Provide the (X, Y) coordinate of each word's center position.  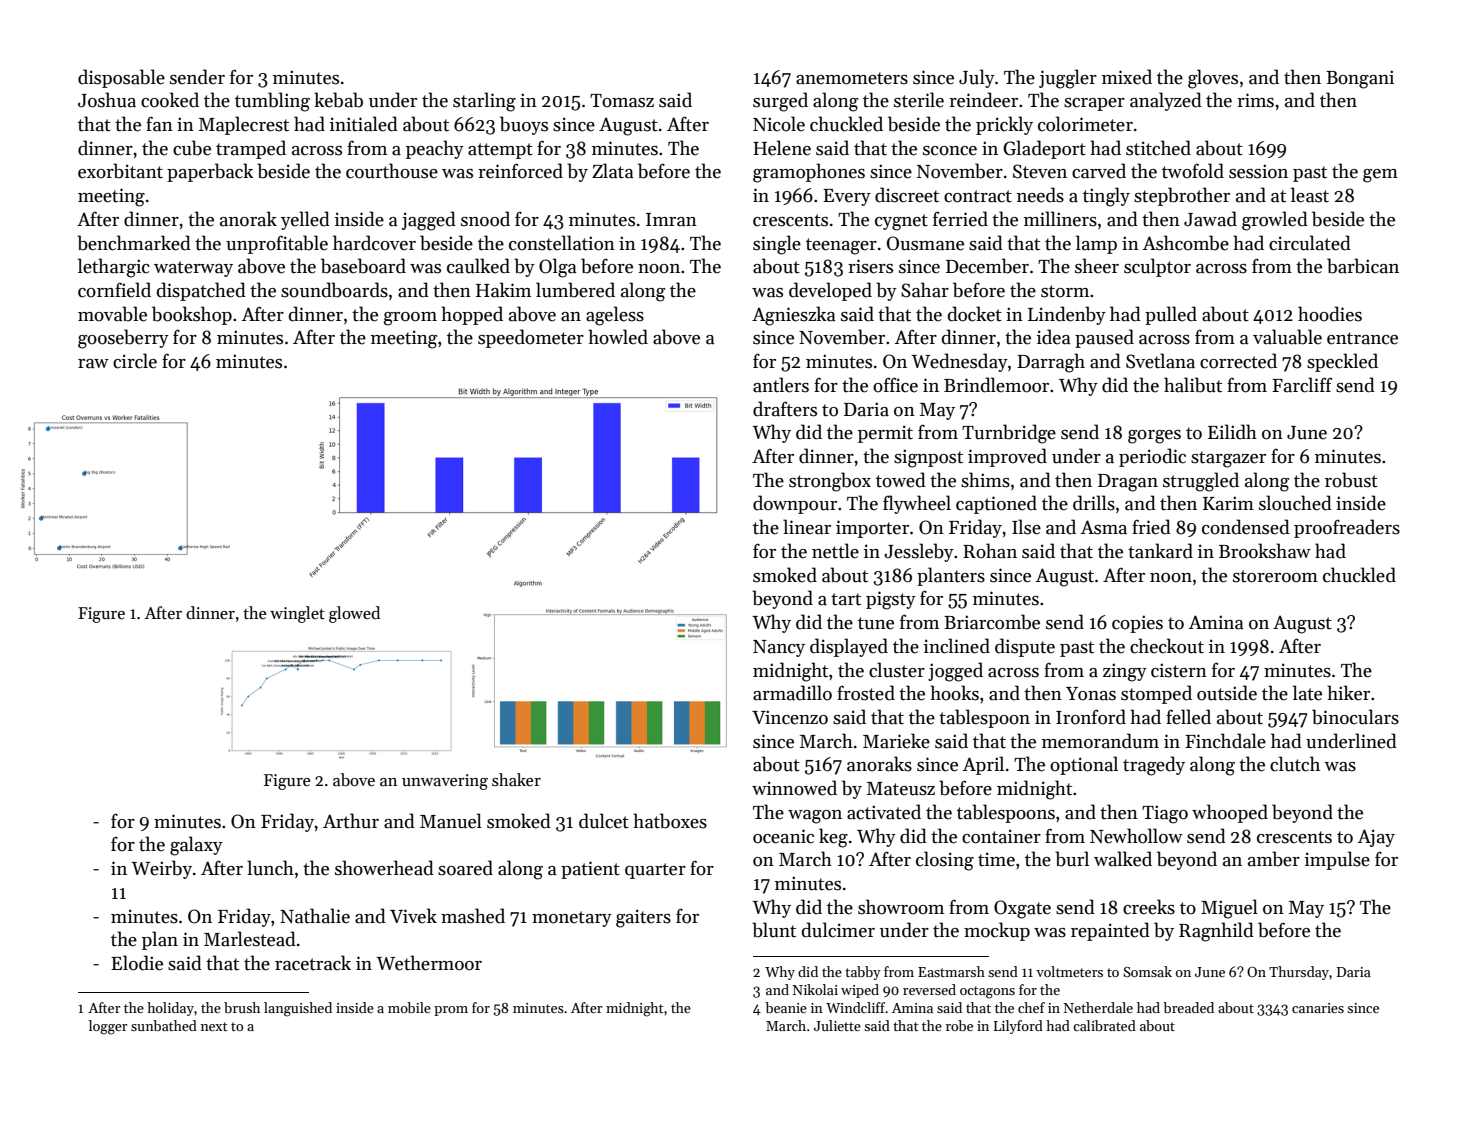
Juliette (837, 1025)
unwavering (445, 782)
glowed (354, 614)
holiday (170, 1009)
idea (1054, 337)
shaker (516, 780)
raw (93, 364)
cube (192, 148)
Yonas (1091, 694)
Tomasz (622, 101)
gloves (1213, 79)
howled (618, 337)
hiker (1348, 693)
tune (876, 623)
